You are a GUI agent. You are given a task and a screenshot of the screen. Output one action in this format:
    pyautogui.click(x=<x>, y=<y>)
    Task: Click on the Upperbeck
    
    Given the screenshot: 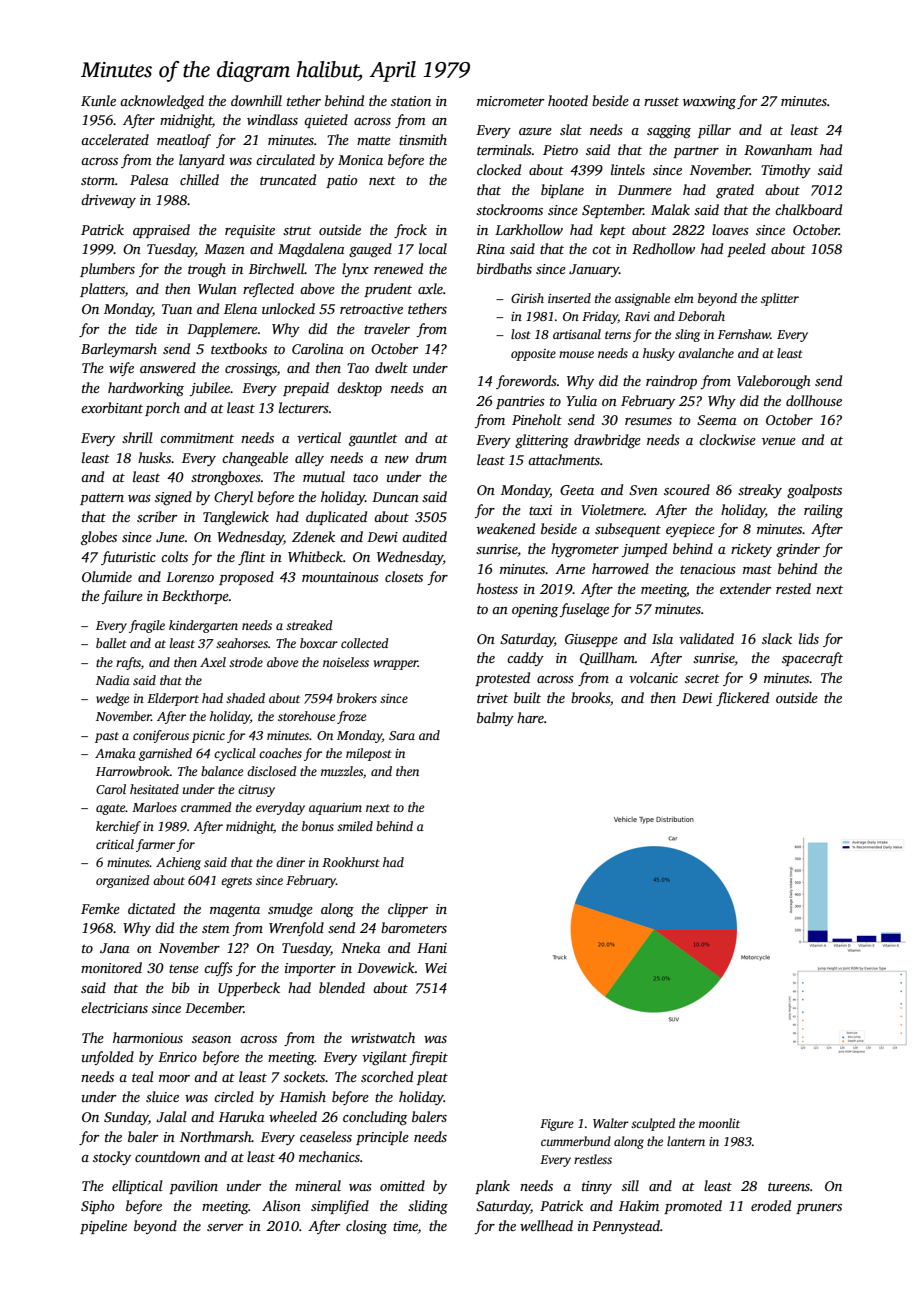 What is the action you would take?
    pyautogui.click(x=249, y=989)
